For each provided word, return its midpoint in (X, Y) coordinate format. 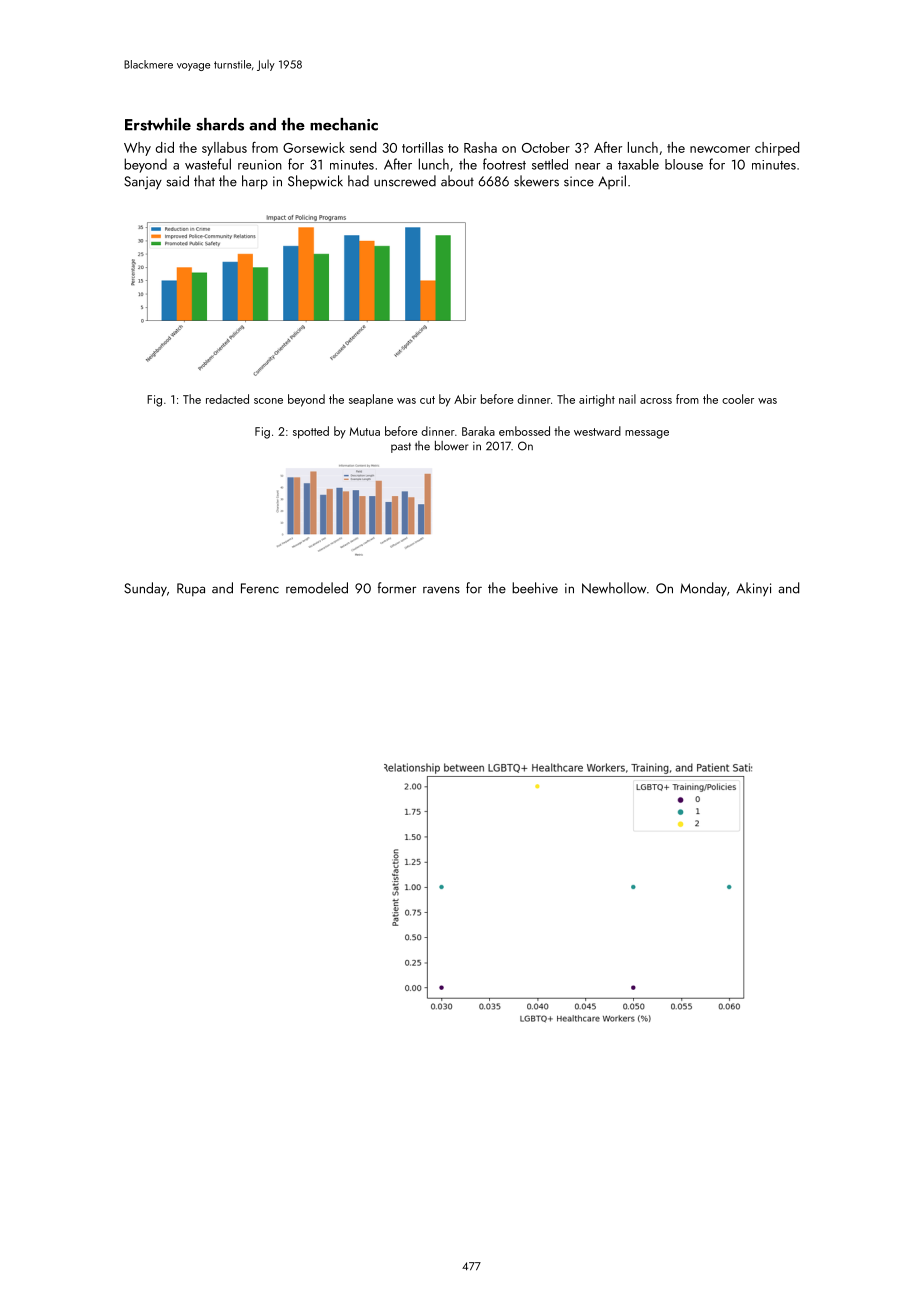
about (457, 181)
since (579, 181)
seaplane (371, 400)
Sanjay (143, 183)
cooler (738, 399)
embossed (524, 431)
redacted (227, 399)
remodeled (317, 588)
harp (255, 182)
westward (597, 431)
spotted (311, 432)
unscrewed (405, 181)
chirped (777, 149)
